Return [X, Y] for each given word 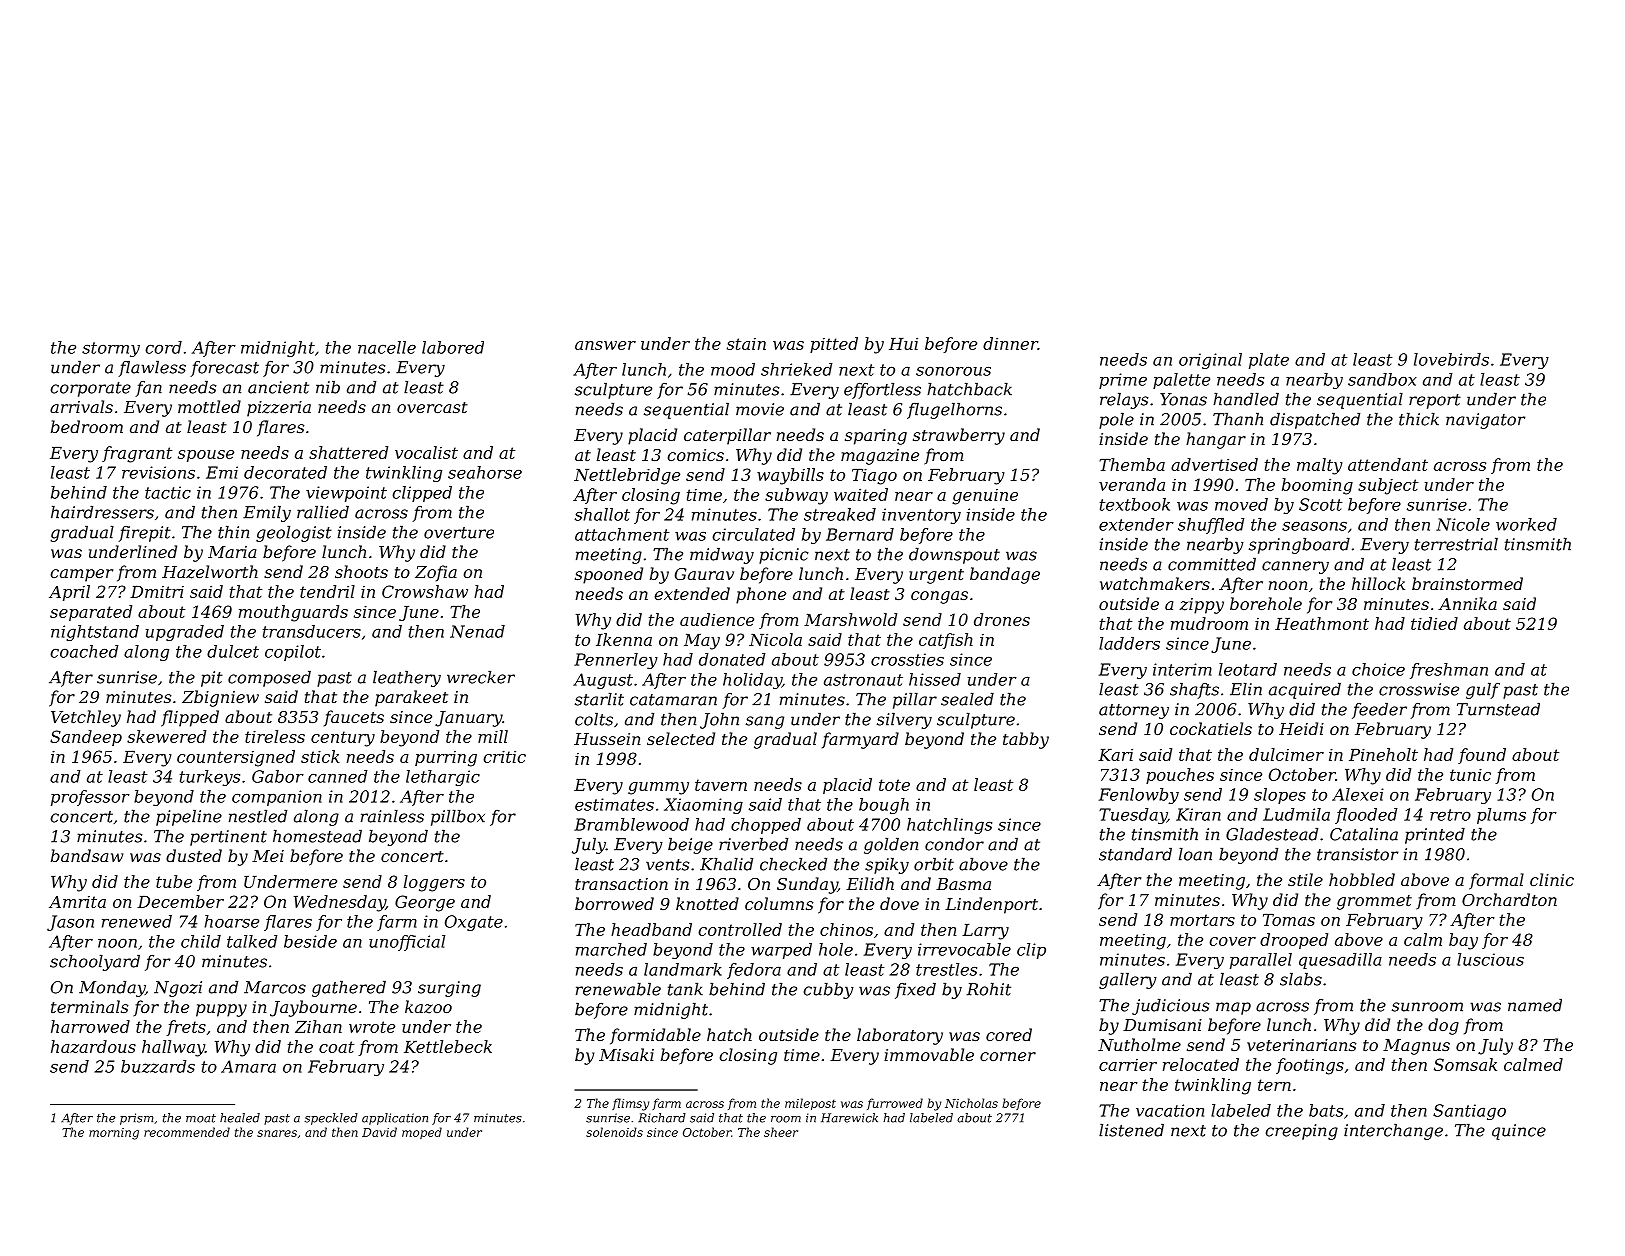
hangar [1216, 440]
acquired [1305, 691]
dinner [1010, 343]
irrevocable [964, 949]
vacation [1170, 1110]
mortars [1202, 920]
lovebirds [1451, 359]
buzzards [158, 1066]
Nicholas [971, 1103]
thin [233, 532]
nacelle [387, 347]
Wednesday [340, 903]
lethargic [443, 778]
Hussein [607, 739]
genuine [985, 497]
